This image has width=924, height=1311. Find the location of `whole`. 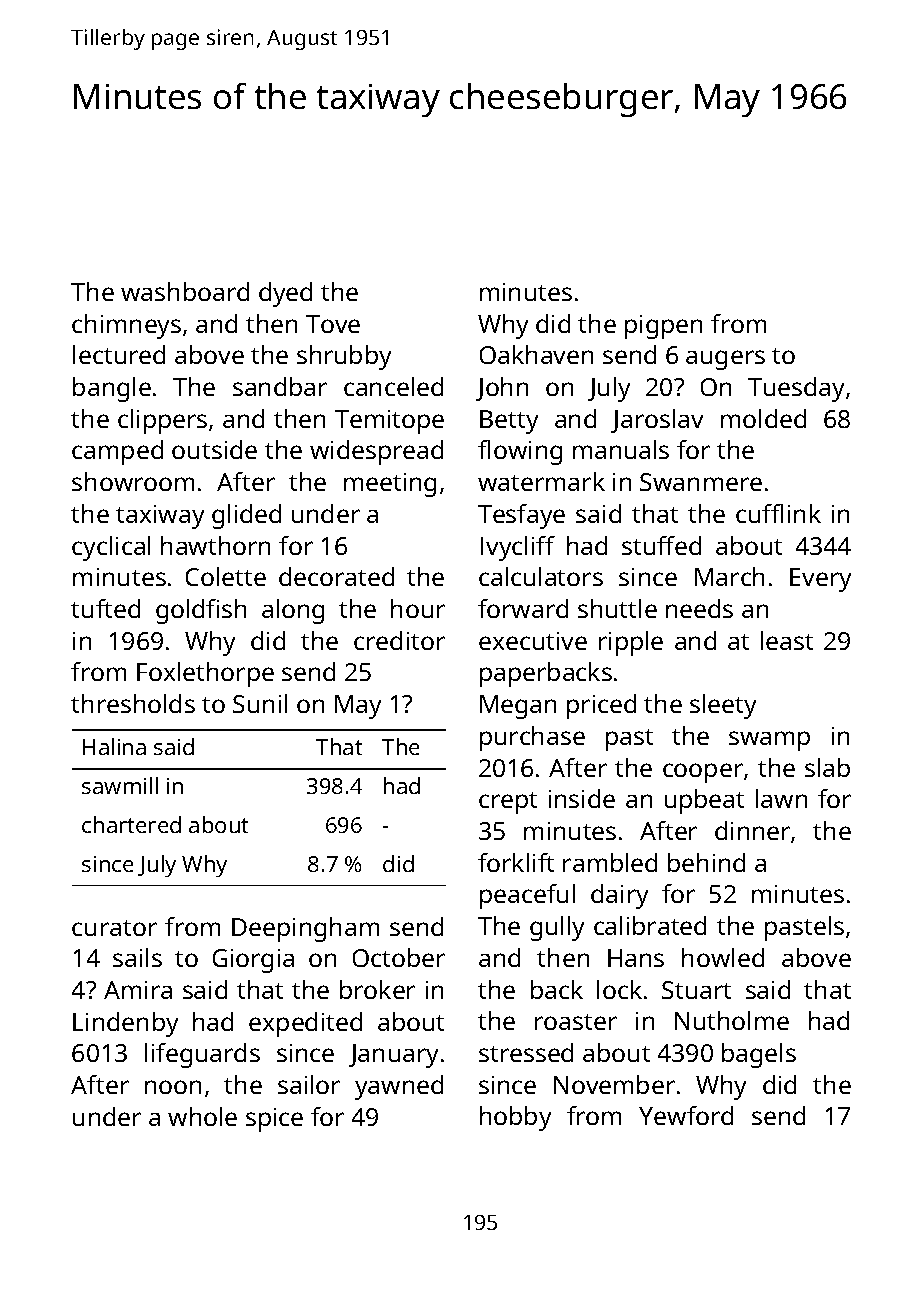

whole is located at coordinates (202, 1116).
